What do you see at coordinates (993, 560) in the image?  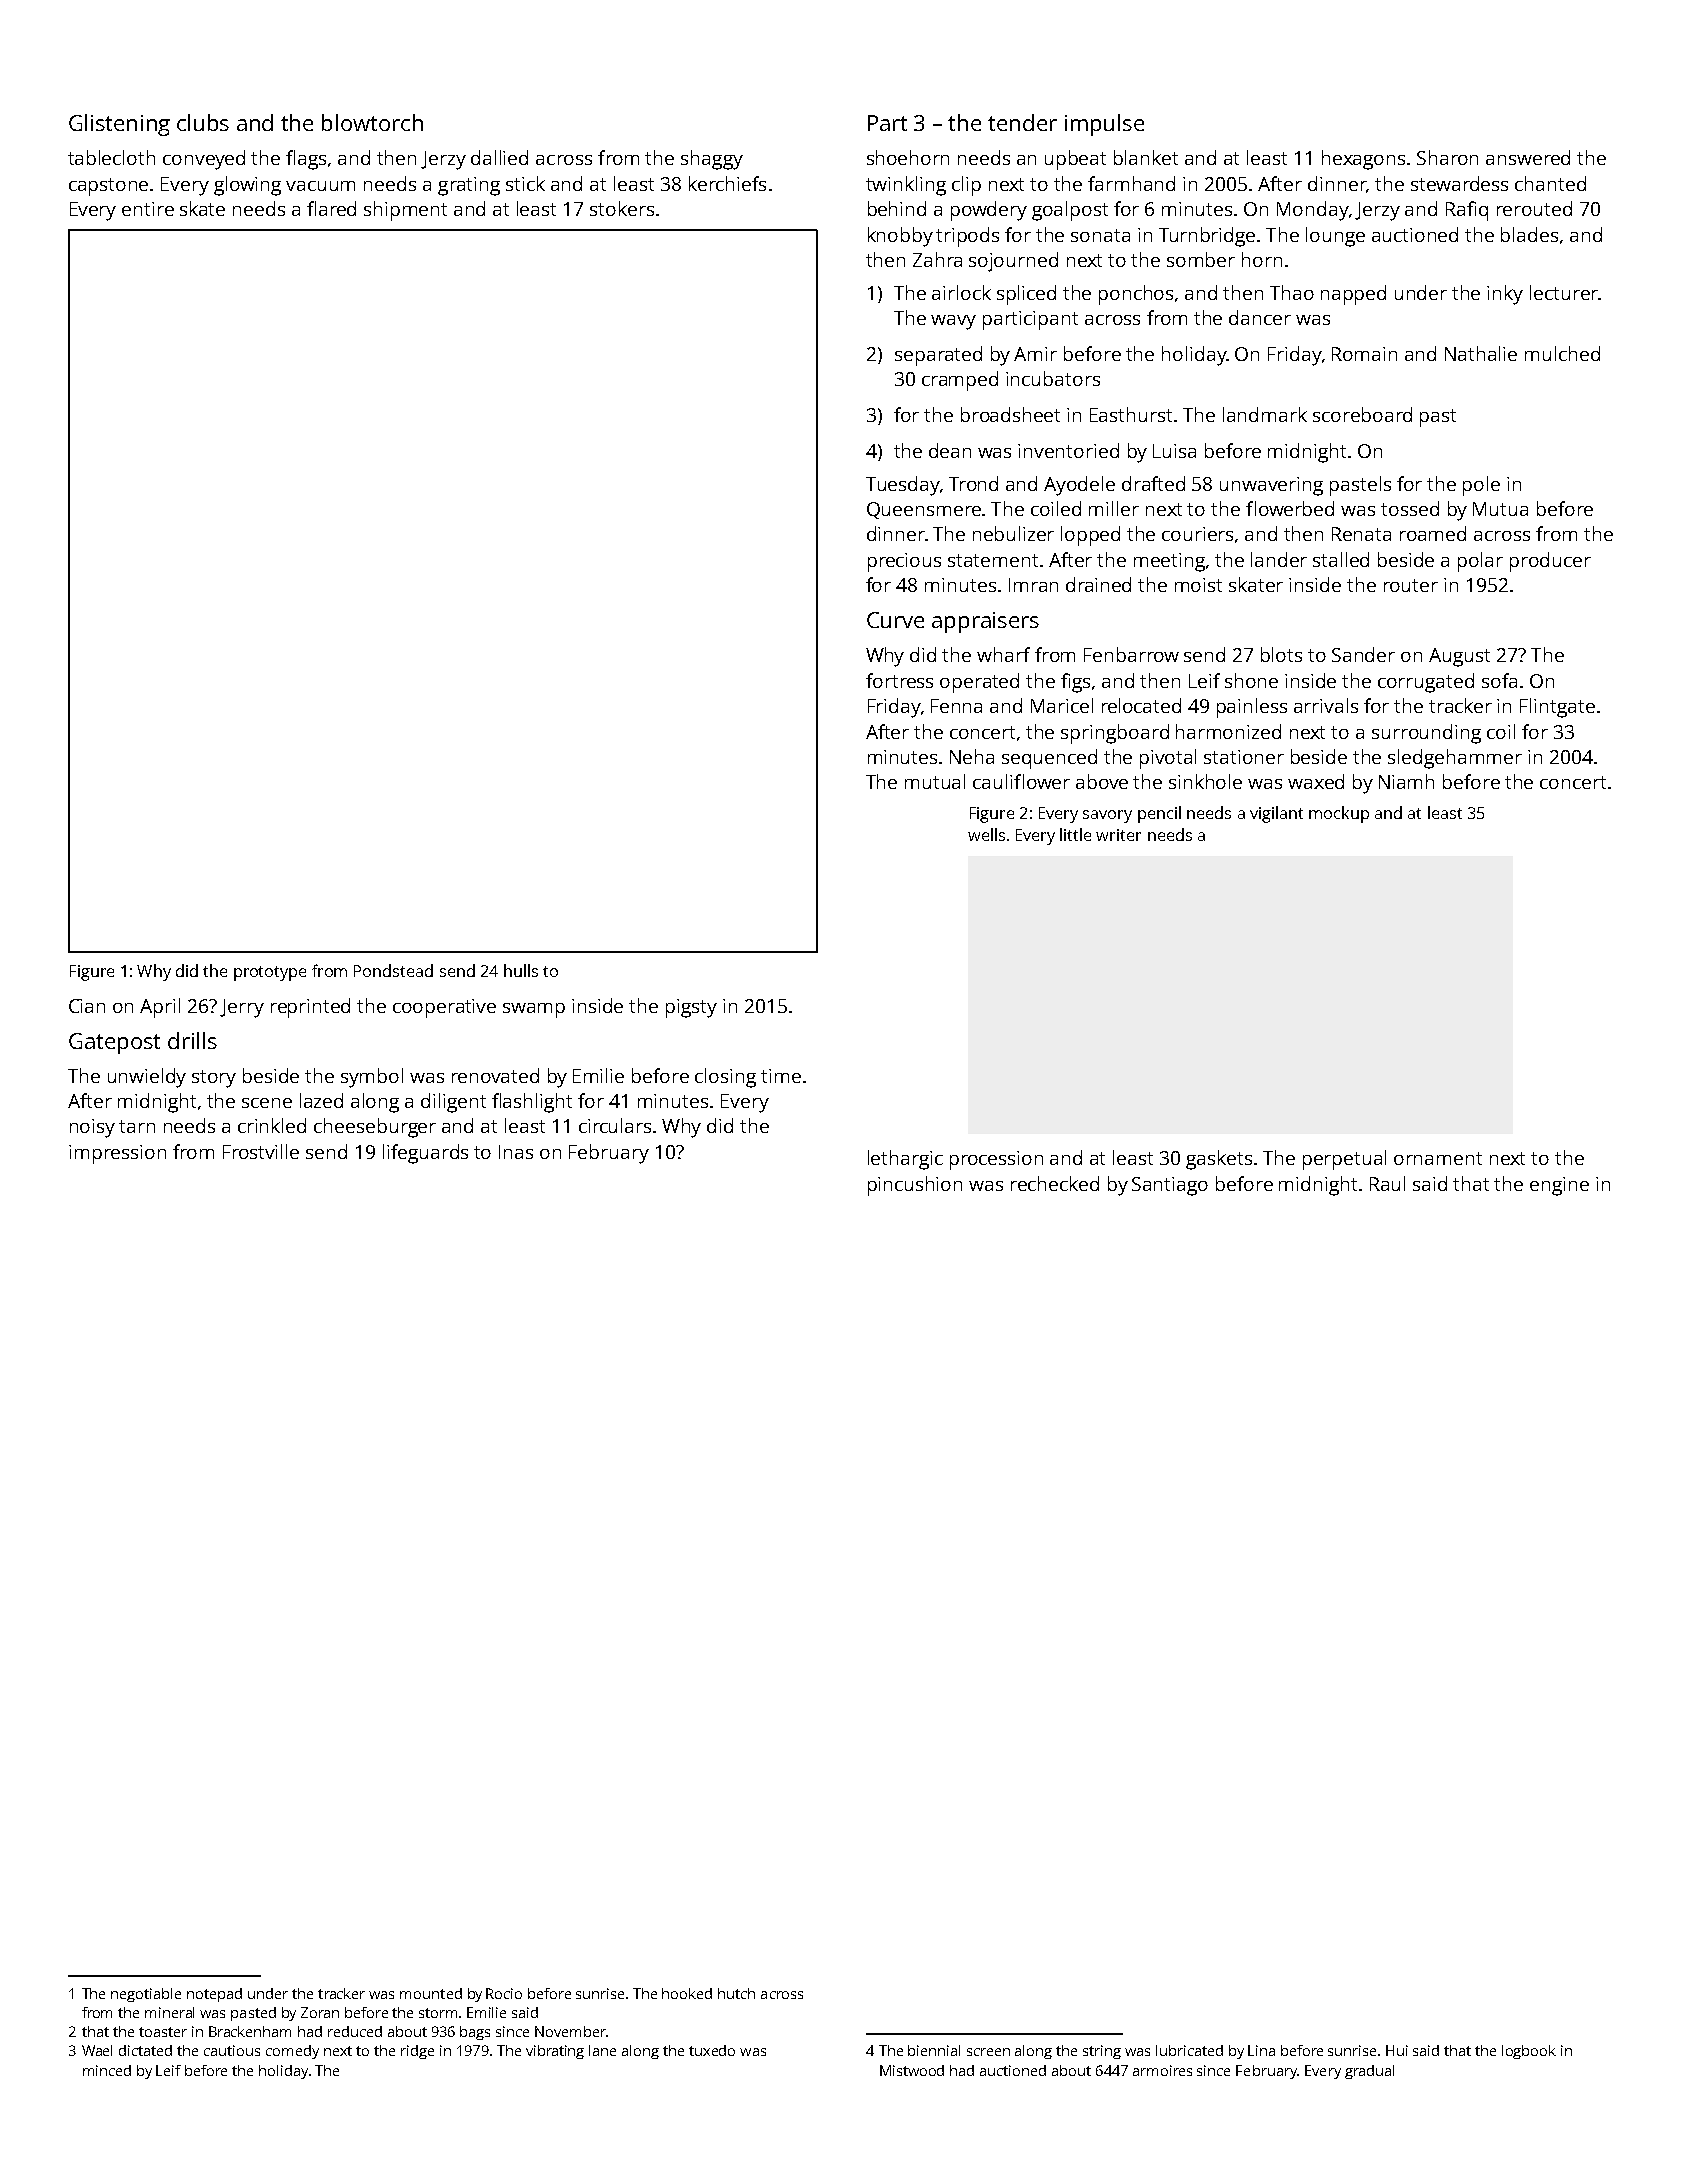 I see `statement` at bounding box center [993, 560].
